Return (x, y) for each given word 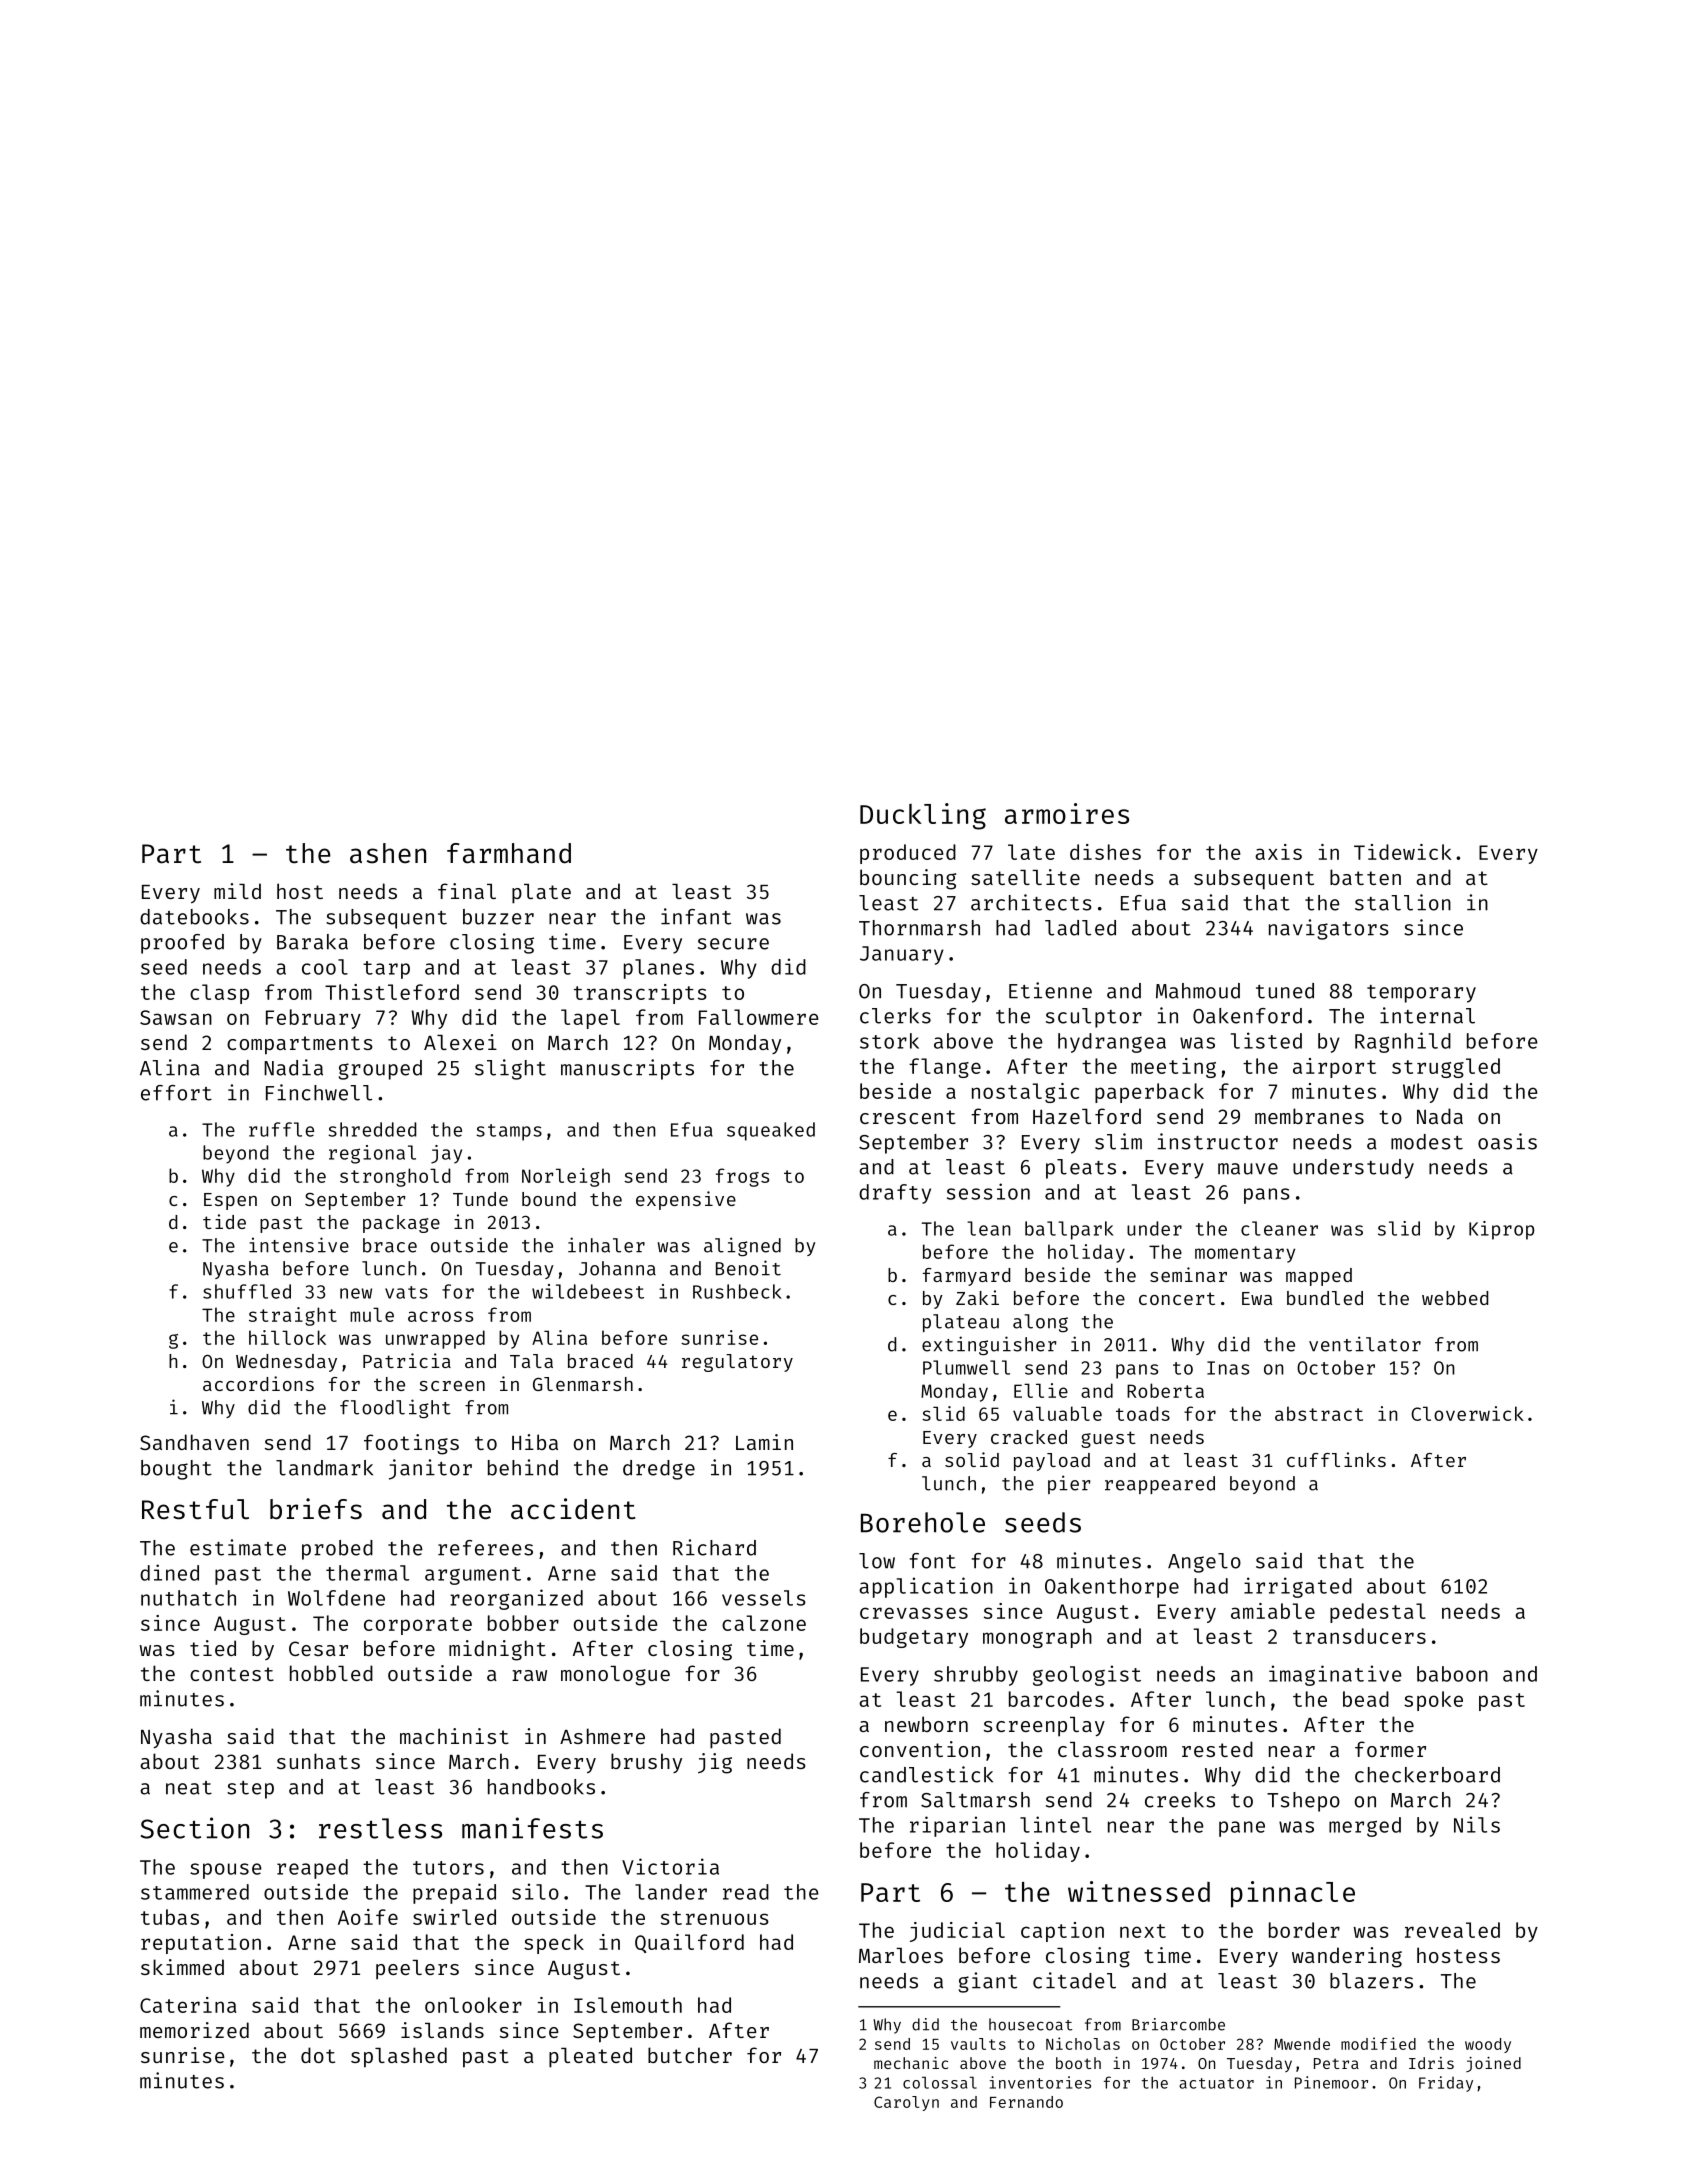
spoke (1433, 1701)
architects (1031, 902)
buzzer (498, 917)
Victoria (670, 1866)
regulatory (737, 1363)
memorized (194, 2030)
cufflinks (1336, 1459)
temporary (1421, 994)
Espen (230, 1201)
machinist (454, 1736)
